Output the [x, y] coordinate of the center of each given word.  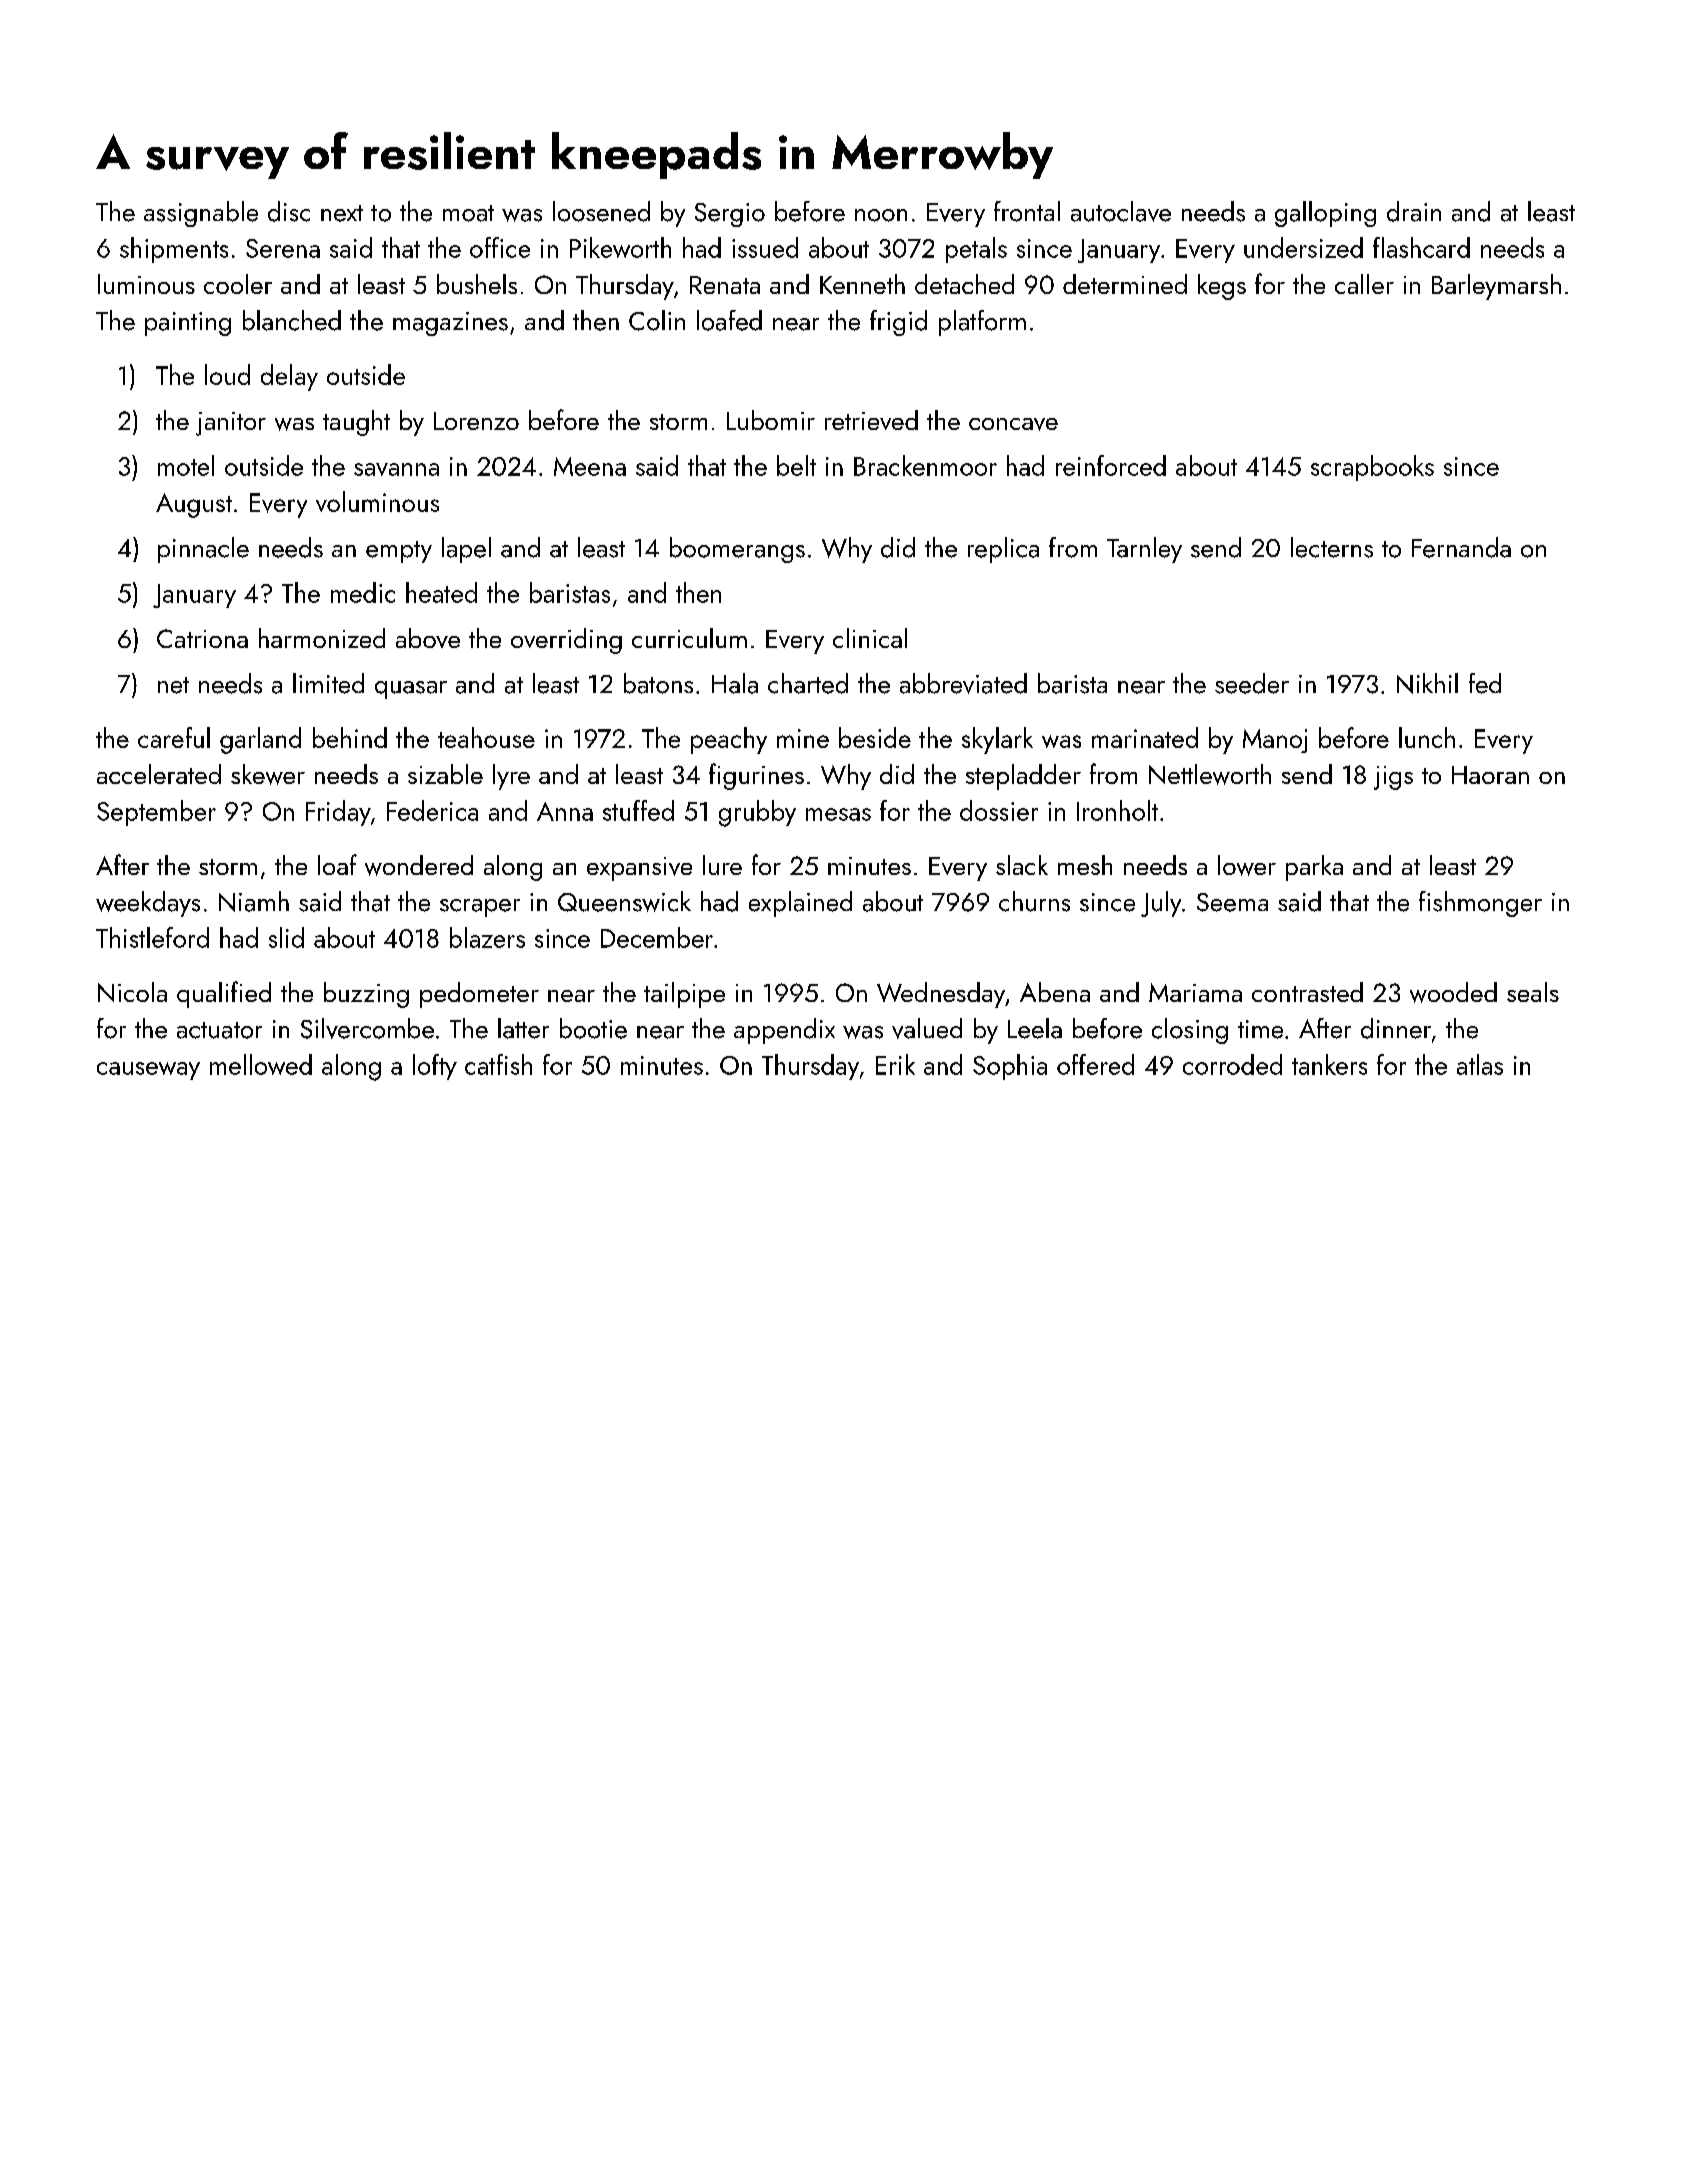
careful [174, 737]
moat [468, 213]
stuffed [638, 810]
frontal [1027, 211]
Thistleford [152, 937]
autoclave [1121, 211]
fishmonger [1480, 904]
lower [1247, 865]
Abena [1055, 992]
